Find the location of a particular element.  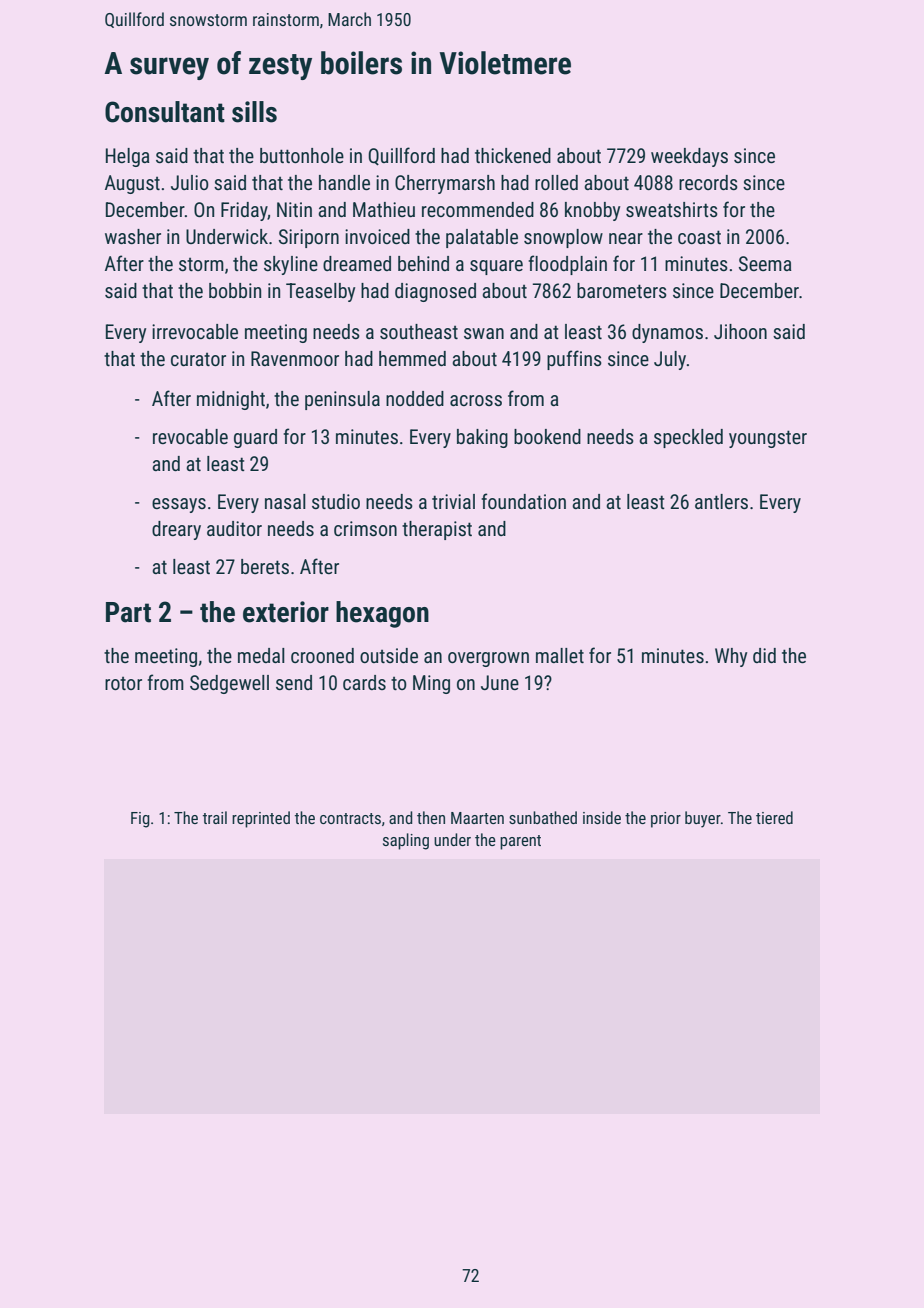

essays is located at coordinates (179, 505).
